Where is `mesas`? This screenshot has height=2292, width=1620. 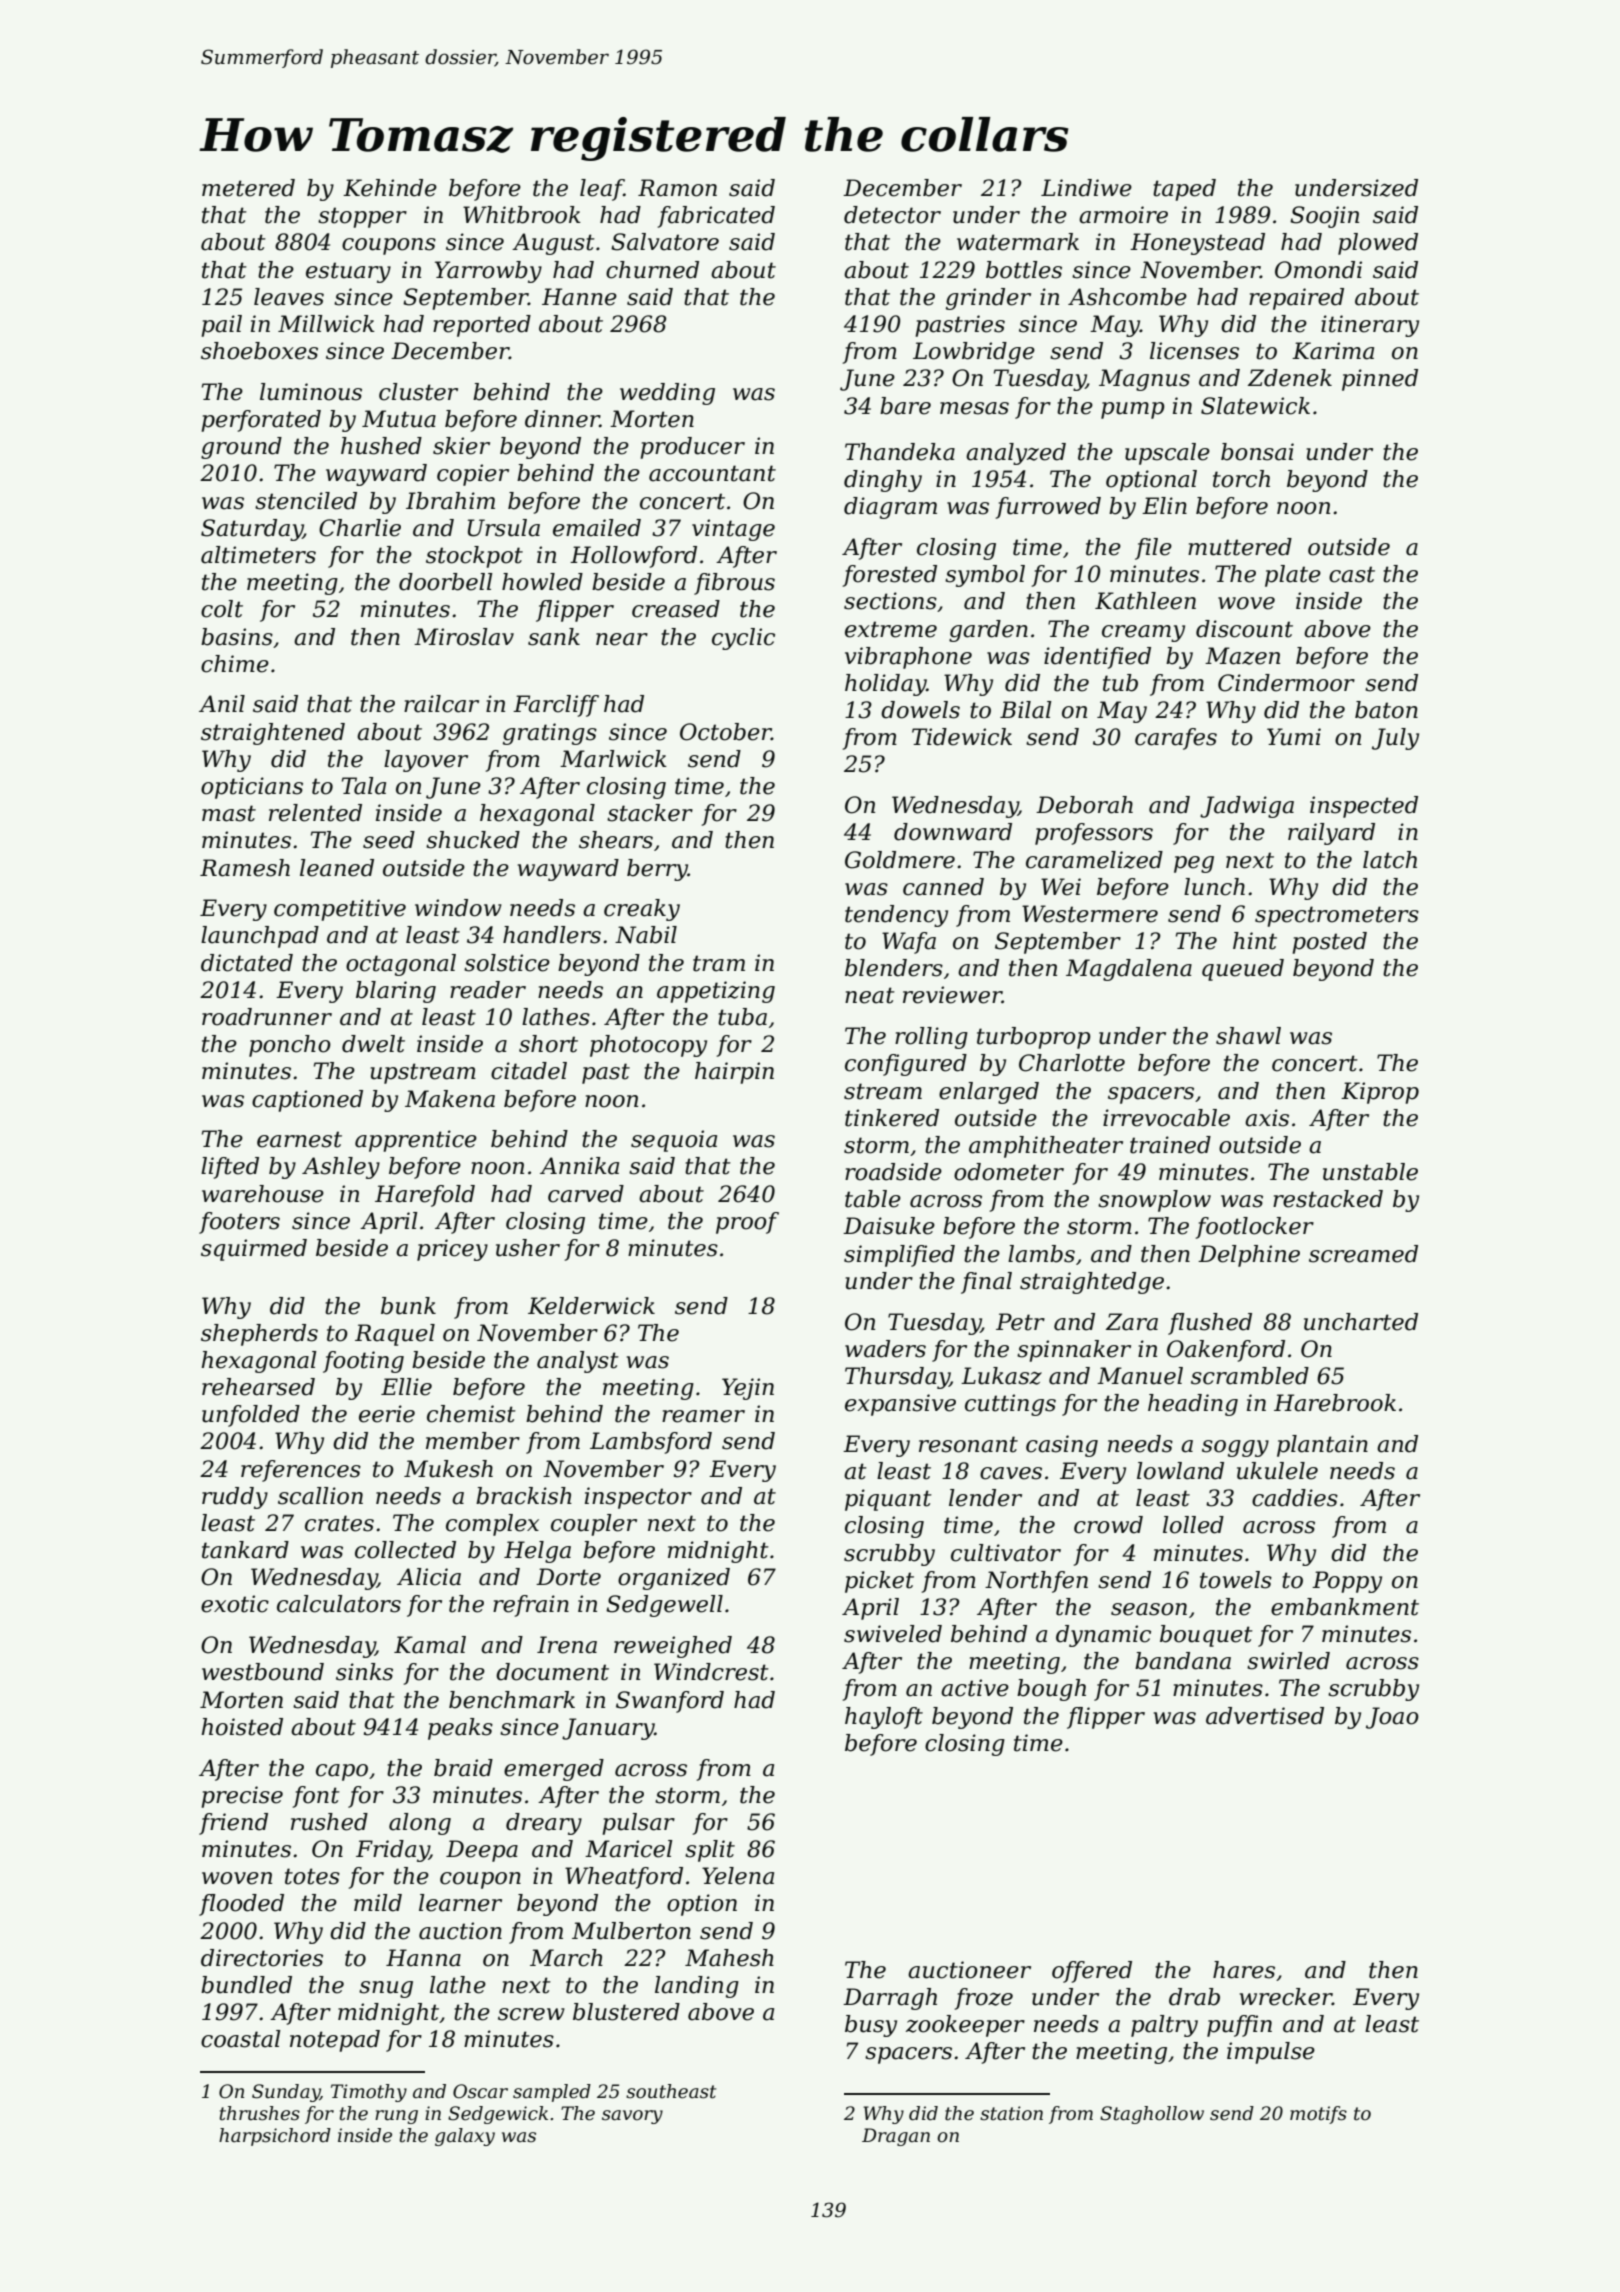
mesas is located at coordinates (974, 408).
